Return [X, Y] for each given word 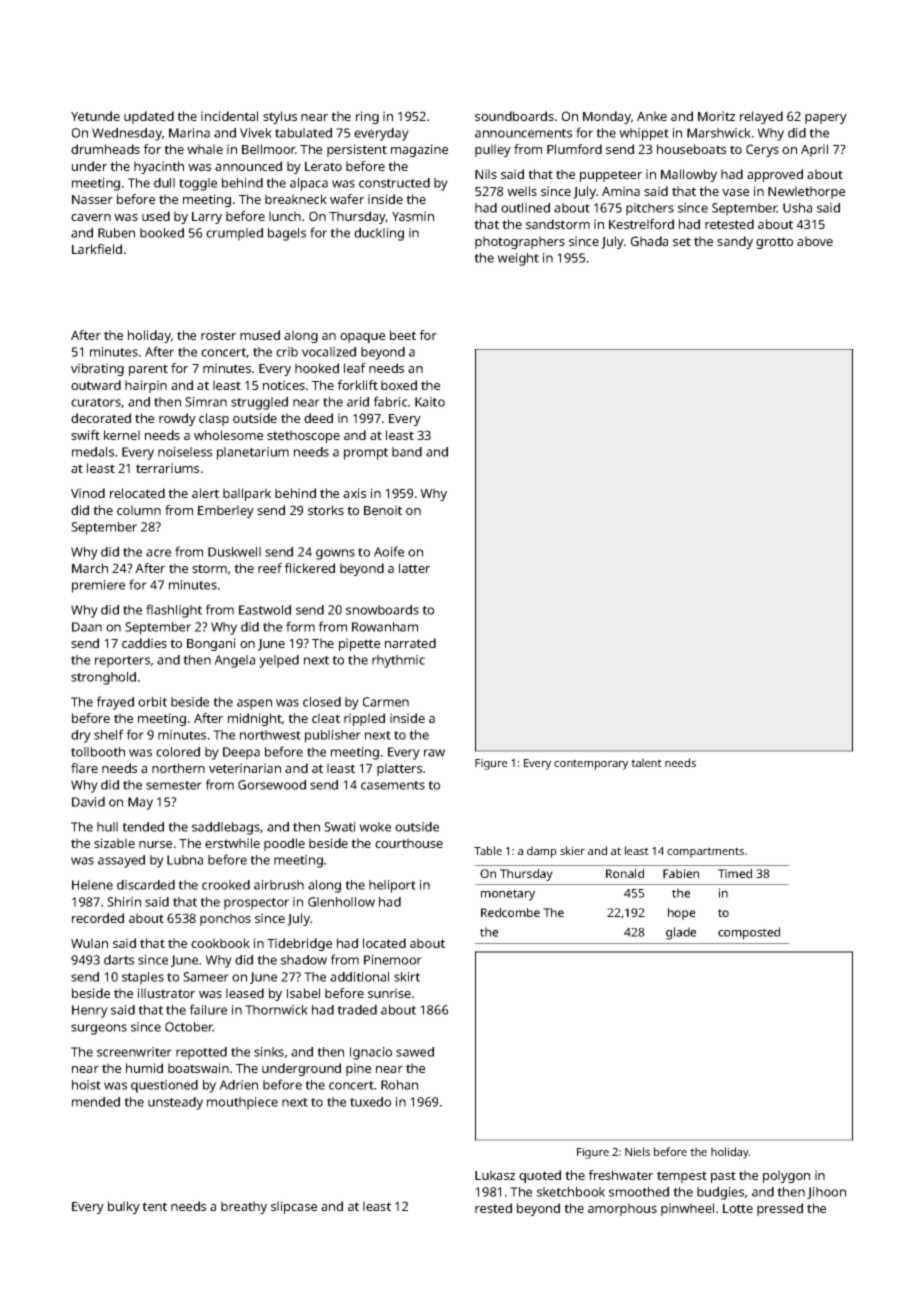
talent [646, 762]
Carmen [386, 702]
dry [81, 736]
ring [367, 117]
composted [749, 933]
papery [826, 119]
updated [149, 117]
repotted [201, 1053]
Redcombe [510, 912]
